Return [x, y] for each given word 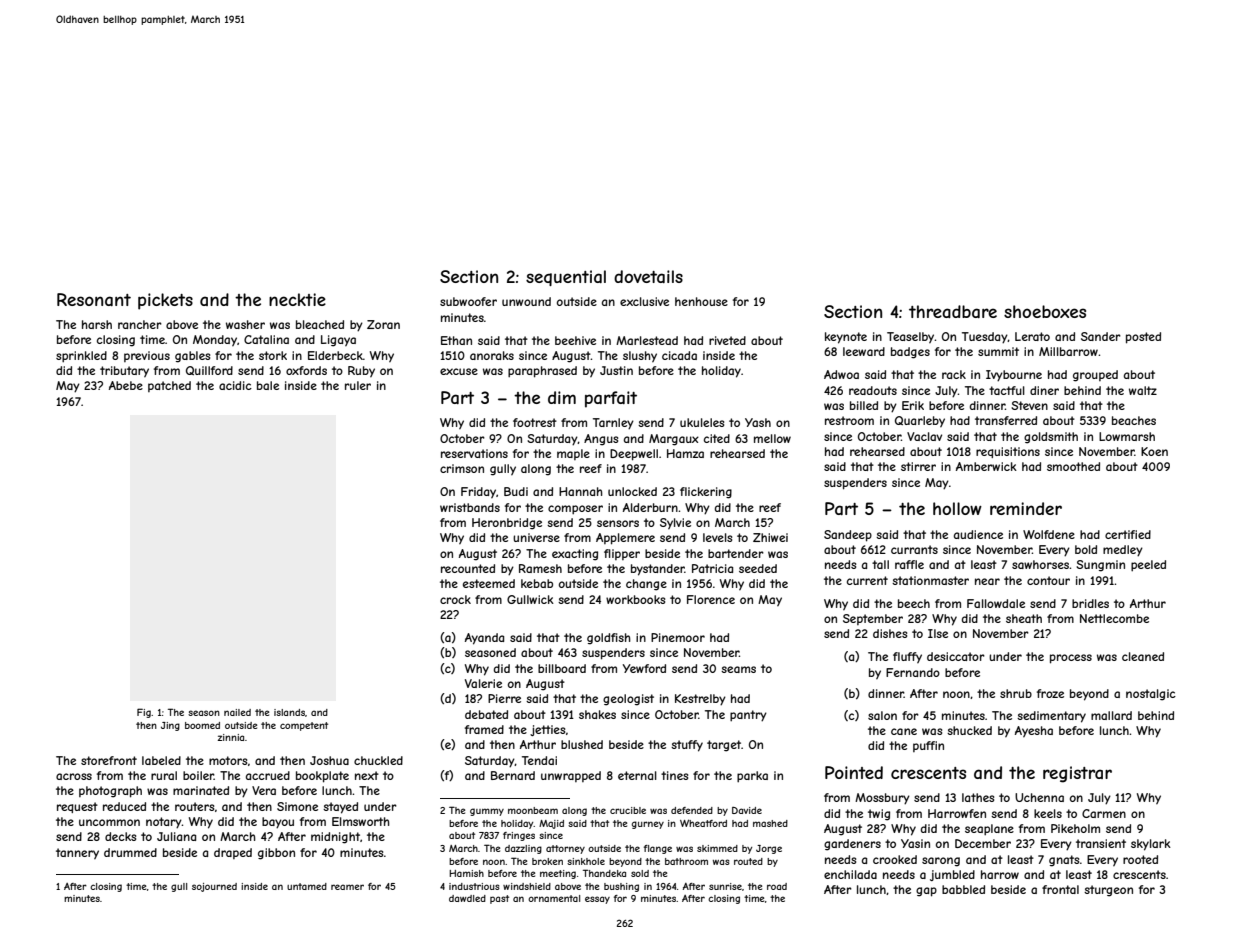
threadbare [953, 311]
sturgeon [1108, 891]
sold [640, 873]
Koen [1154, 451]
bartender [736, 553]
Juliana [176, 836]
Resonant [94, 299]
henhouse [701, 301]
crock [455, 599]
